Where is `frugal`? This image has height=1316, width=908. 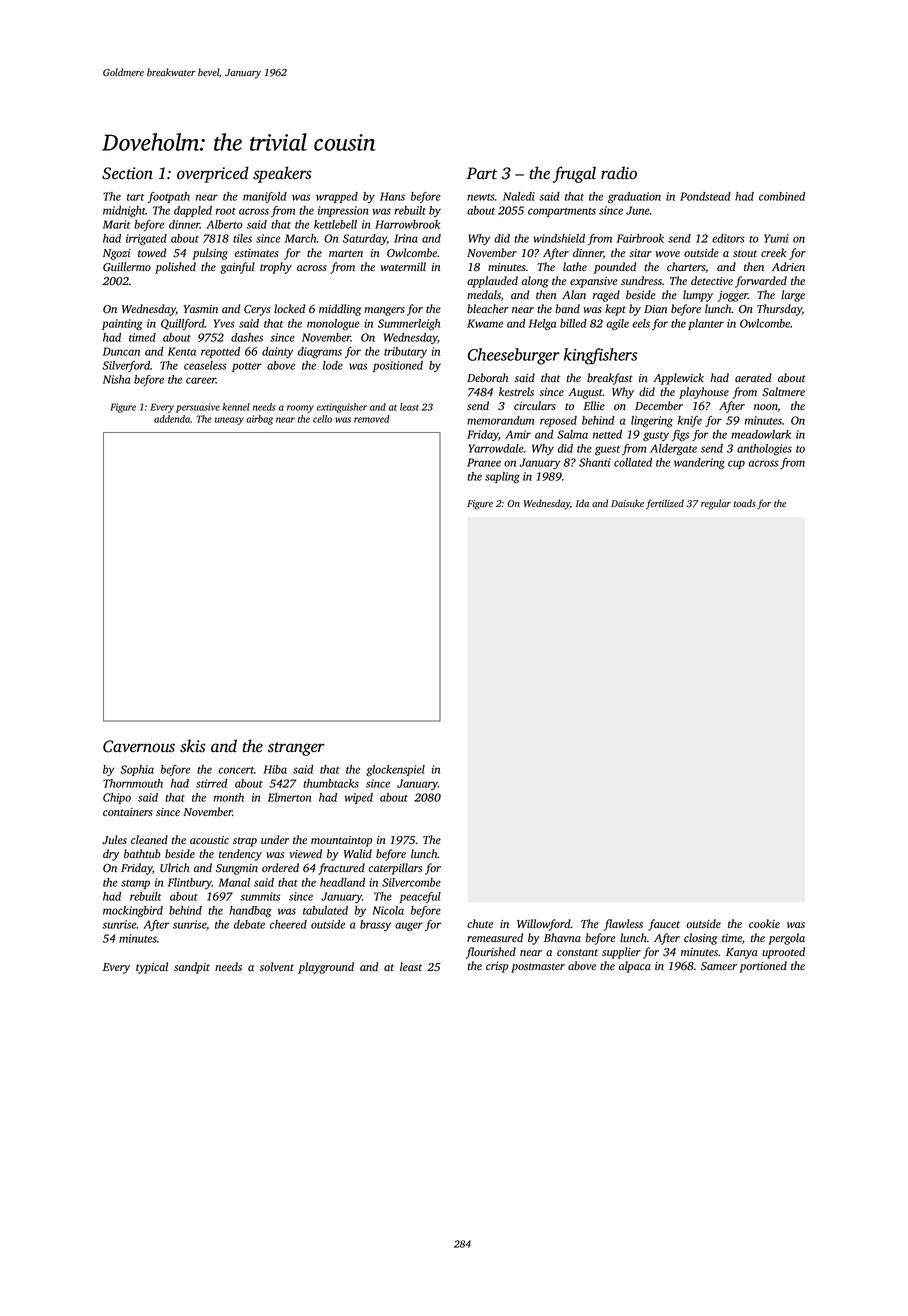
frugal is located at coordinates (574, 174).
